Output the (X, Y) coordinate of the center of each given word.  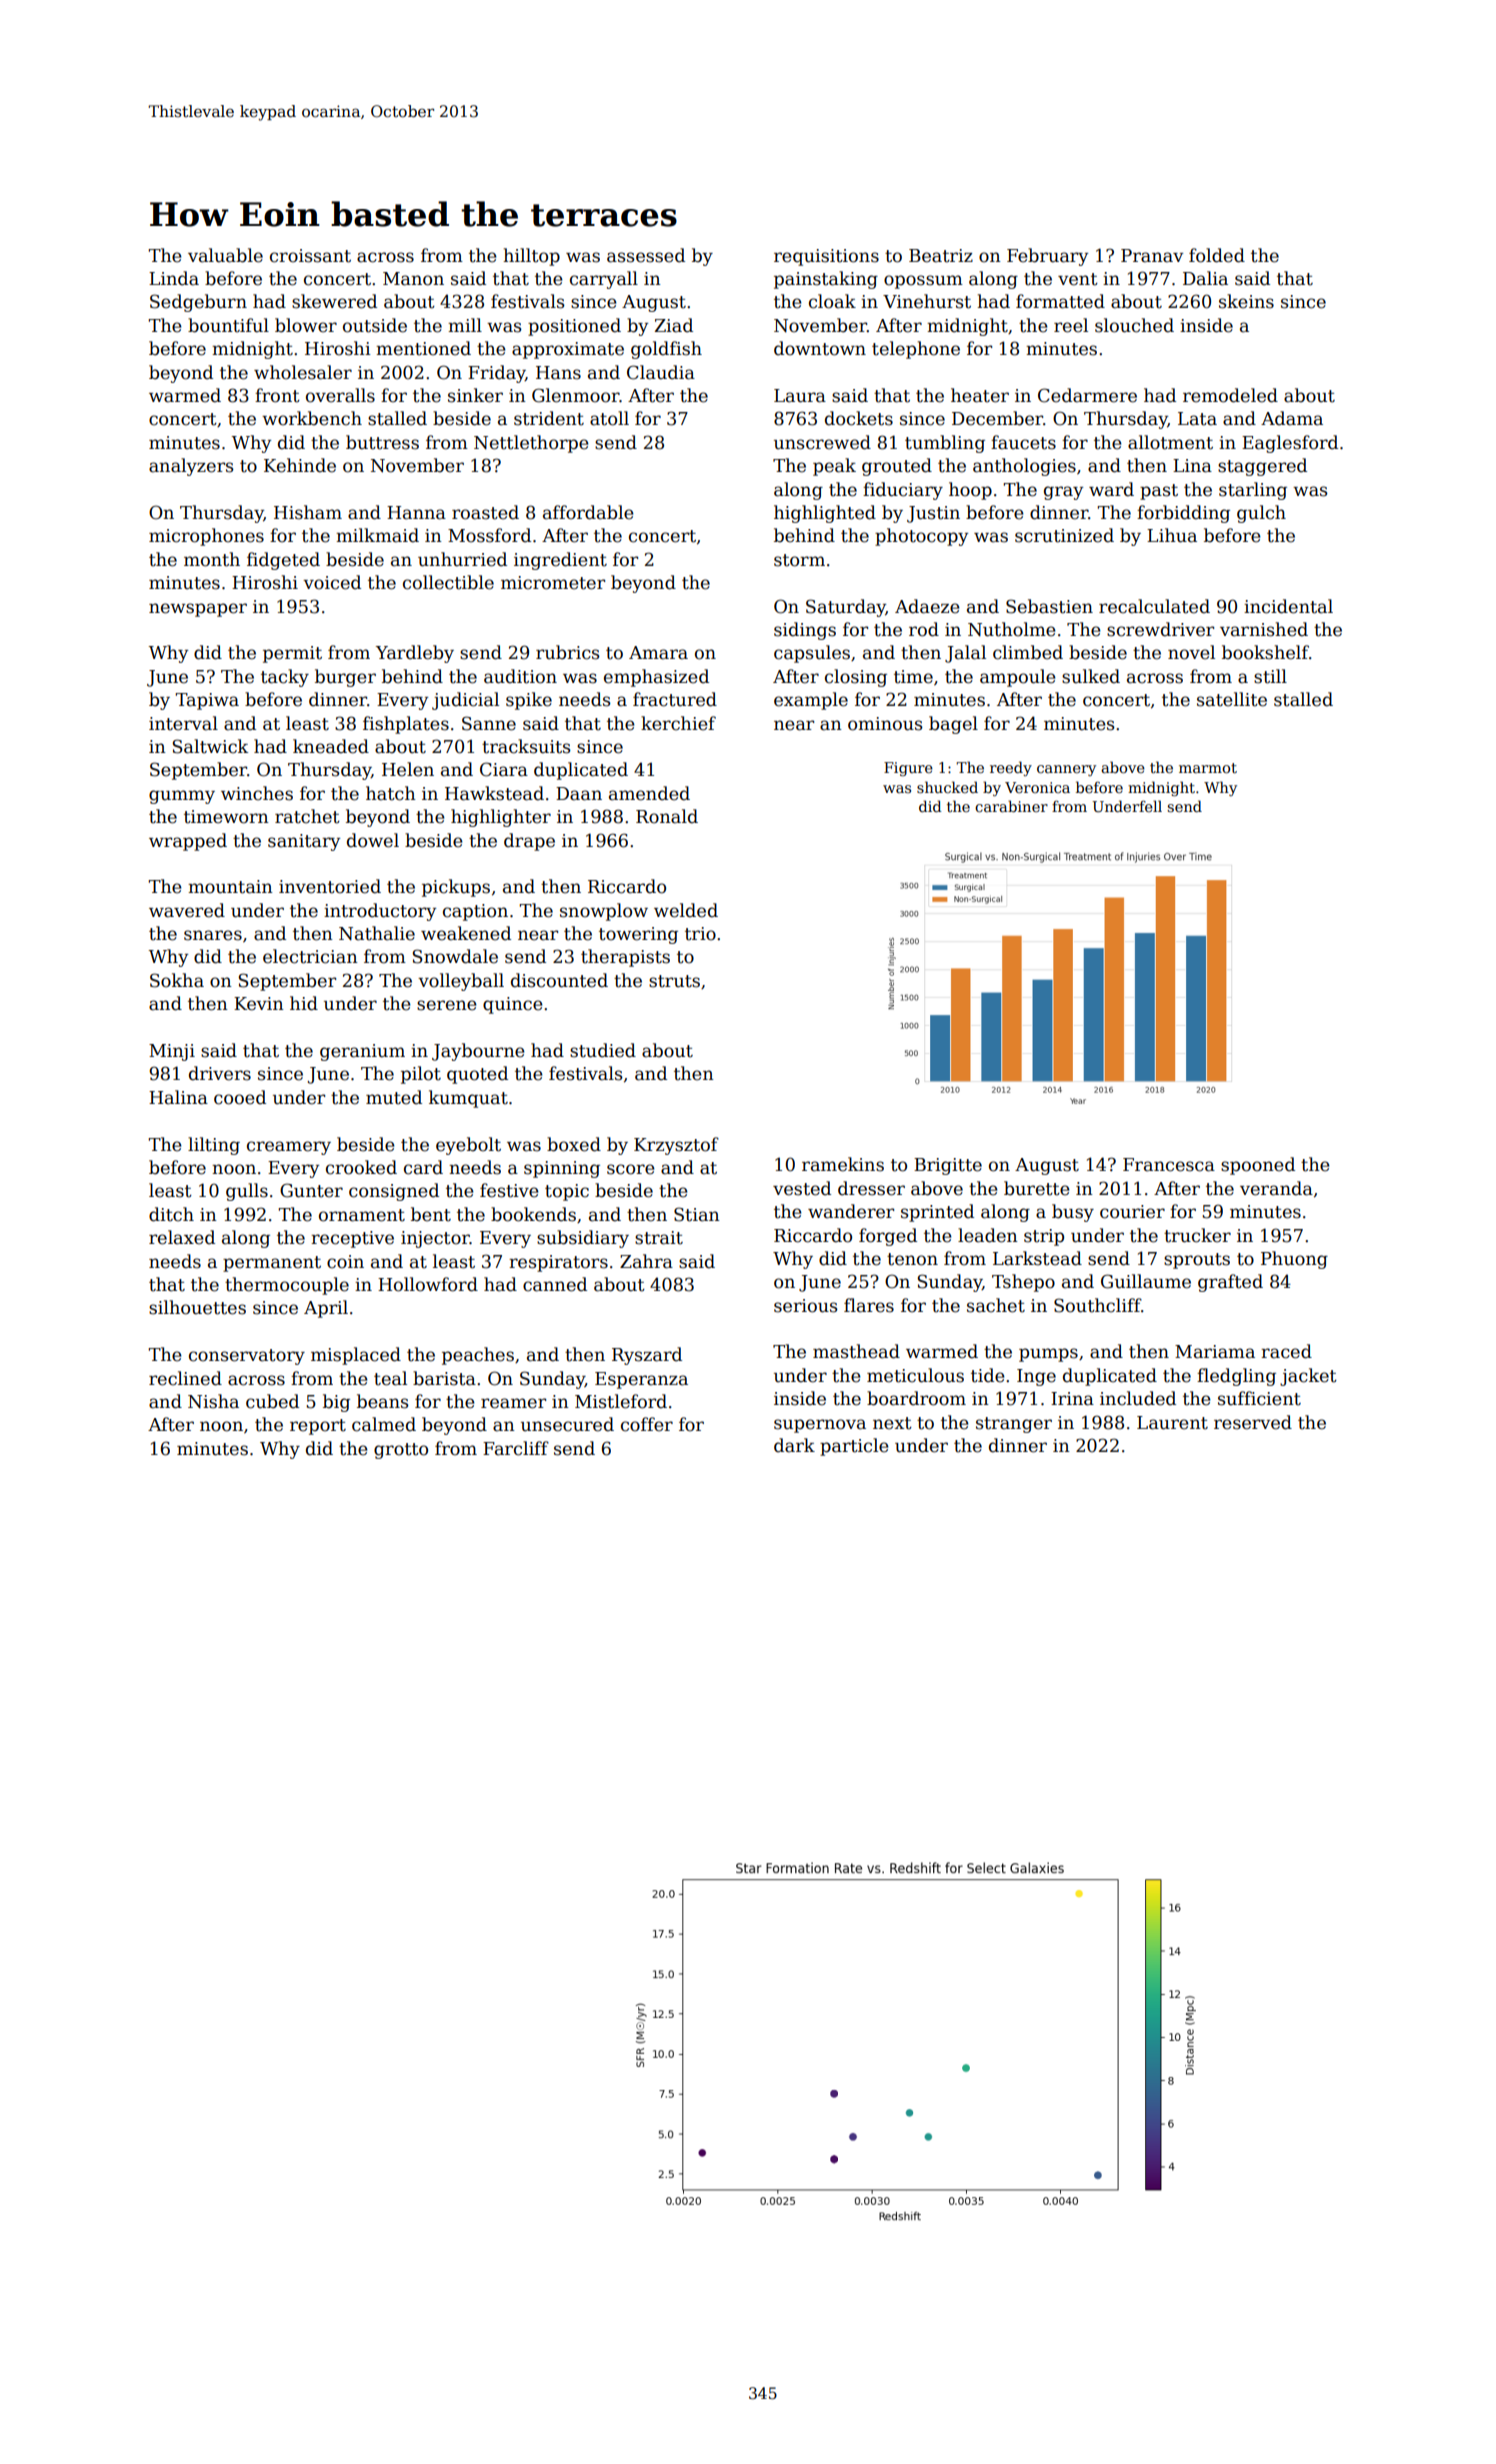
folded (1217, 255)
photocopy (921, 537)
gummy (182, 797)
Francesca (1169, 1165)
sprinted (937, 1213)
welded (686, 910)
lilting (214, 1146)
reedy (1011, 768)
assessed (646, 255)
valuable (225, 255)
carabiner (1011, 806)
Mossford (489, 535)
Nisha (213, 1401)
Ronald (667, 816)
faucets (1023, 442)
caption (475, 912)
